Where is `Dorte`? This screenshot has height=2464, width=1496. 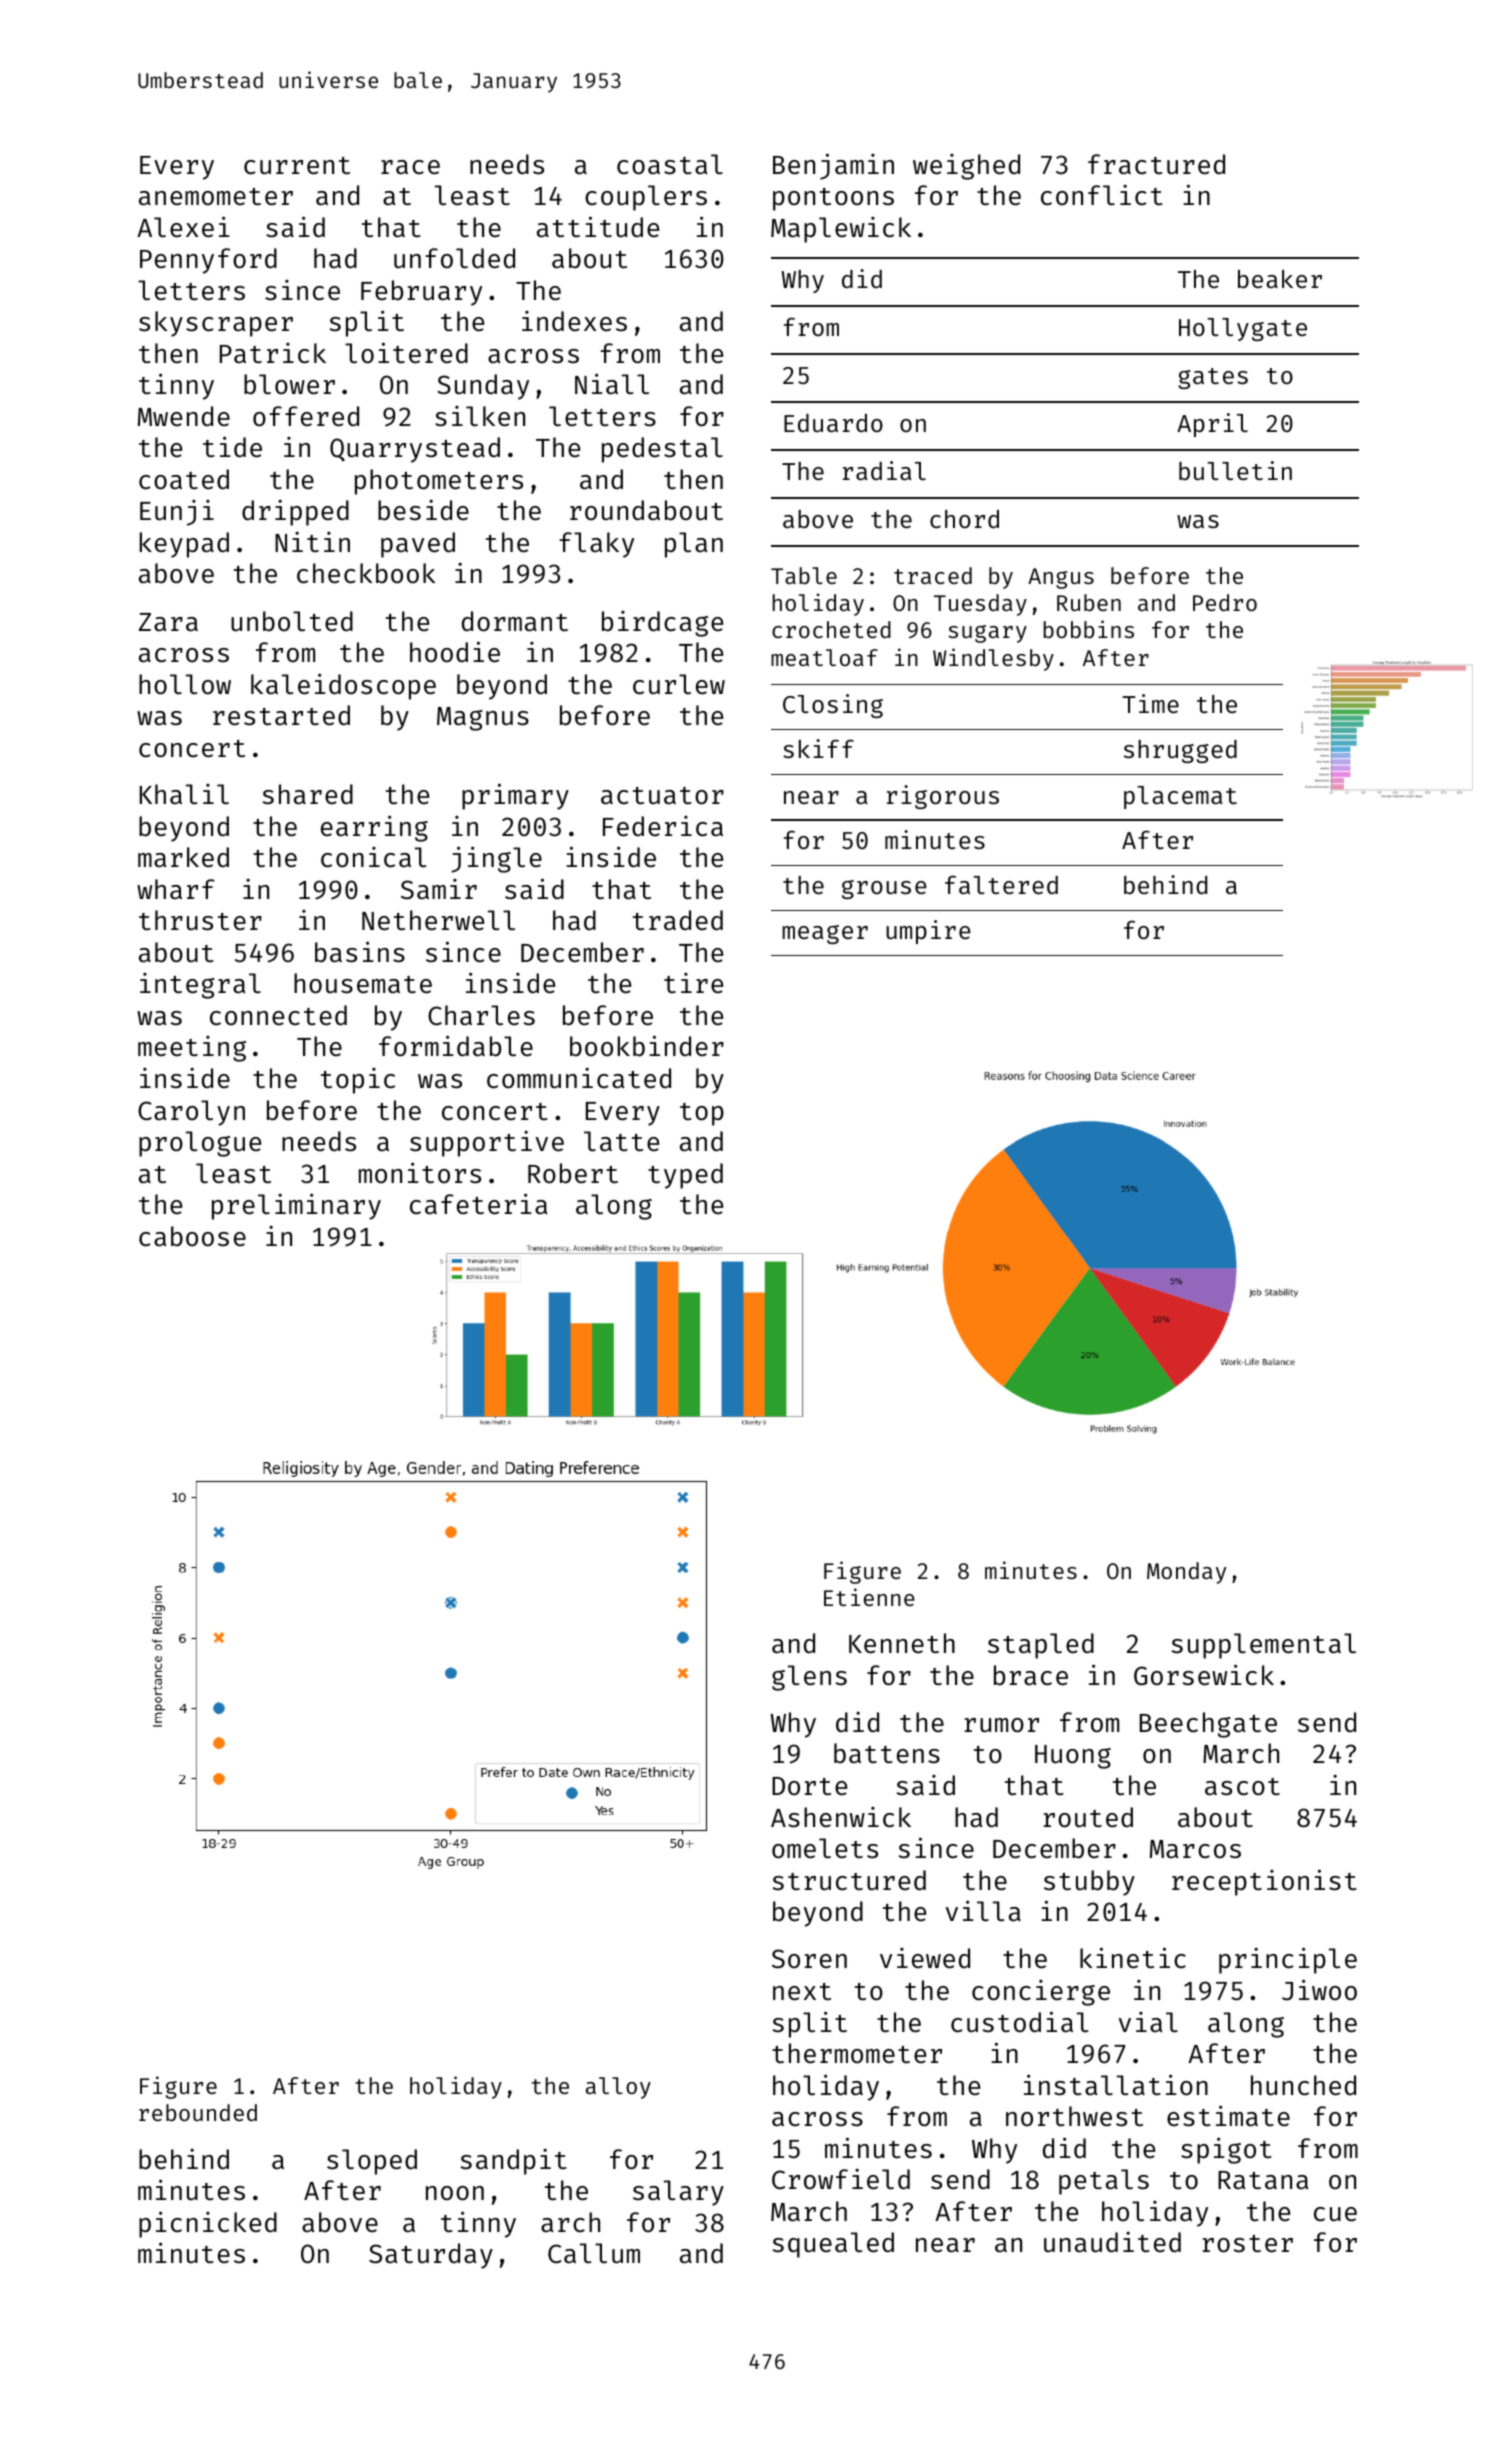
Dorte is located at coordinates (809, 1786).
